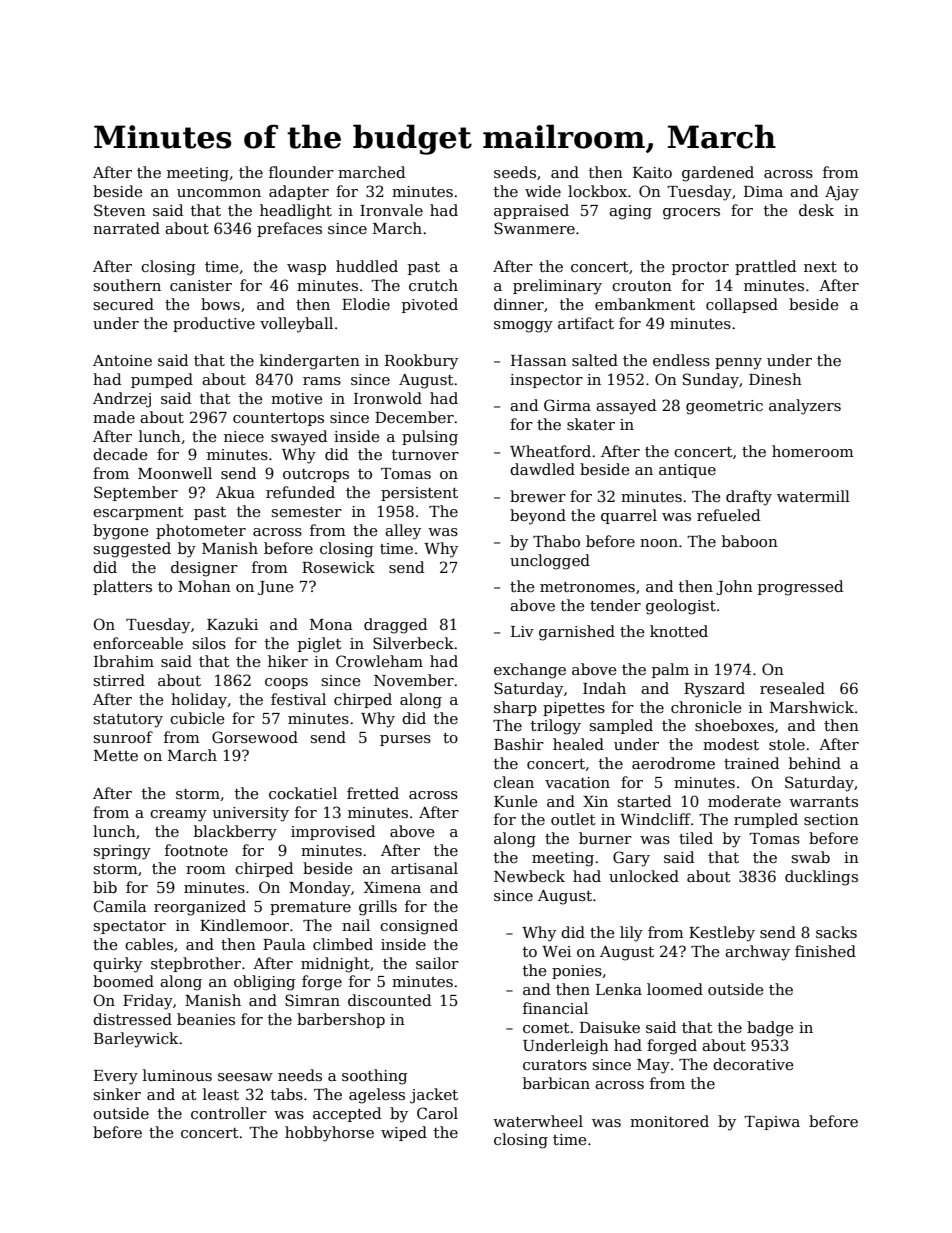 The image size is (952, 1233). Describe the element at coordinates (284, 944) in the screenshot. I see `Paula` at that location.
